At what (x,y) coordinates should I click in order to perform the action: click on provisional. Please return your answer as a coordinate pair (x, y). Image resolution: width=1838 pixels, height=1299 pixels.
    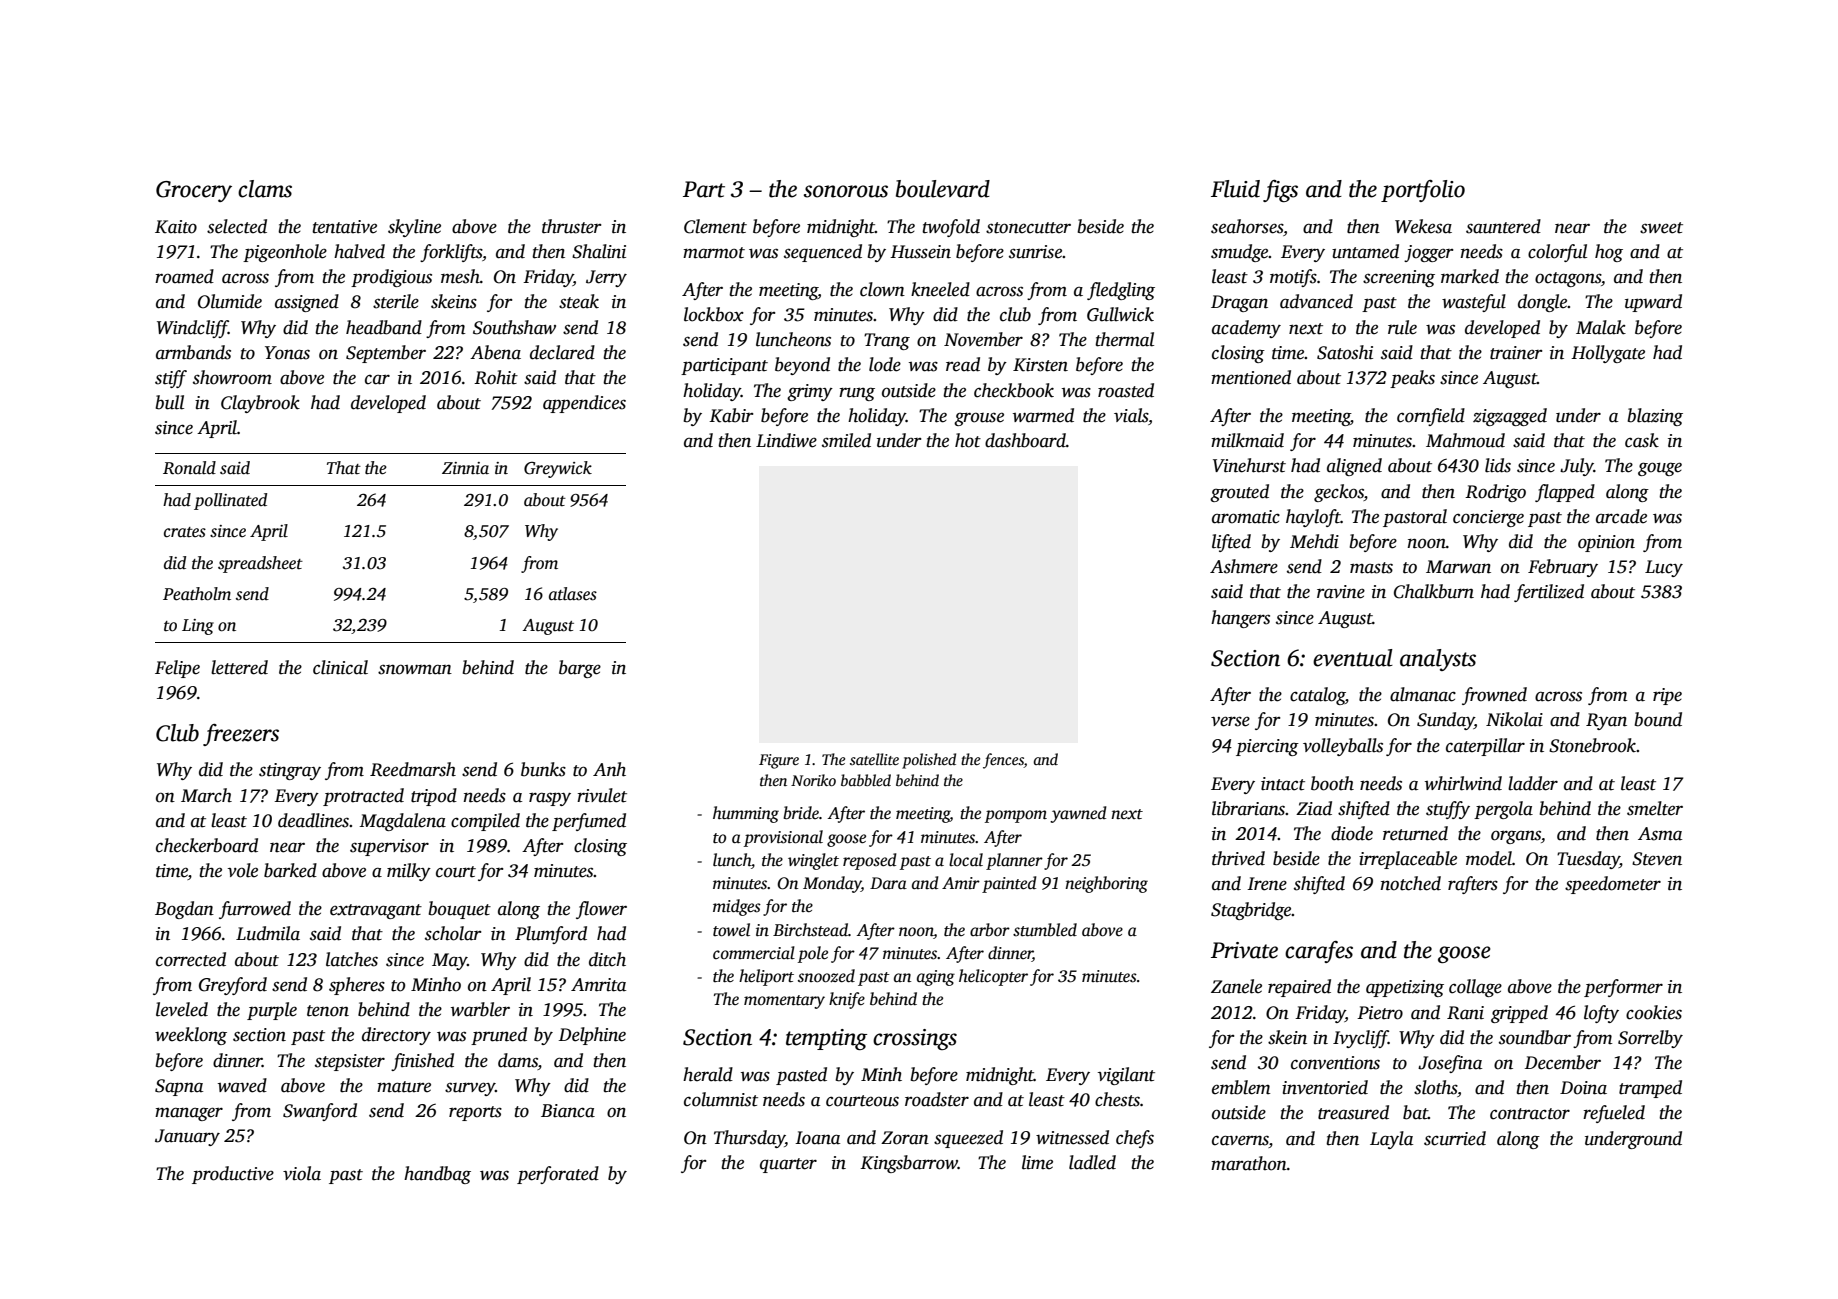
    Looking at the image, I should click on (783, 838).
